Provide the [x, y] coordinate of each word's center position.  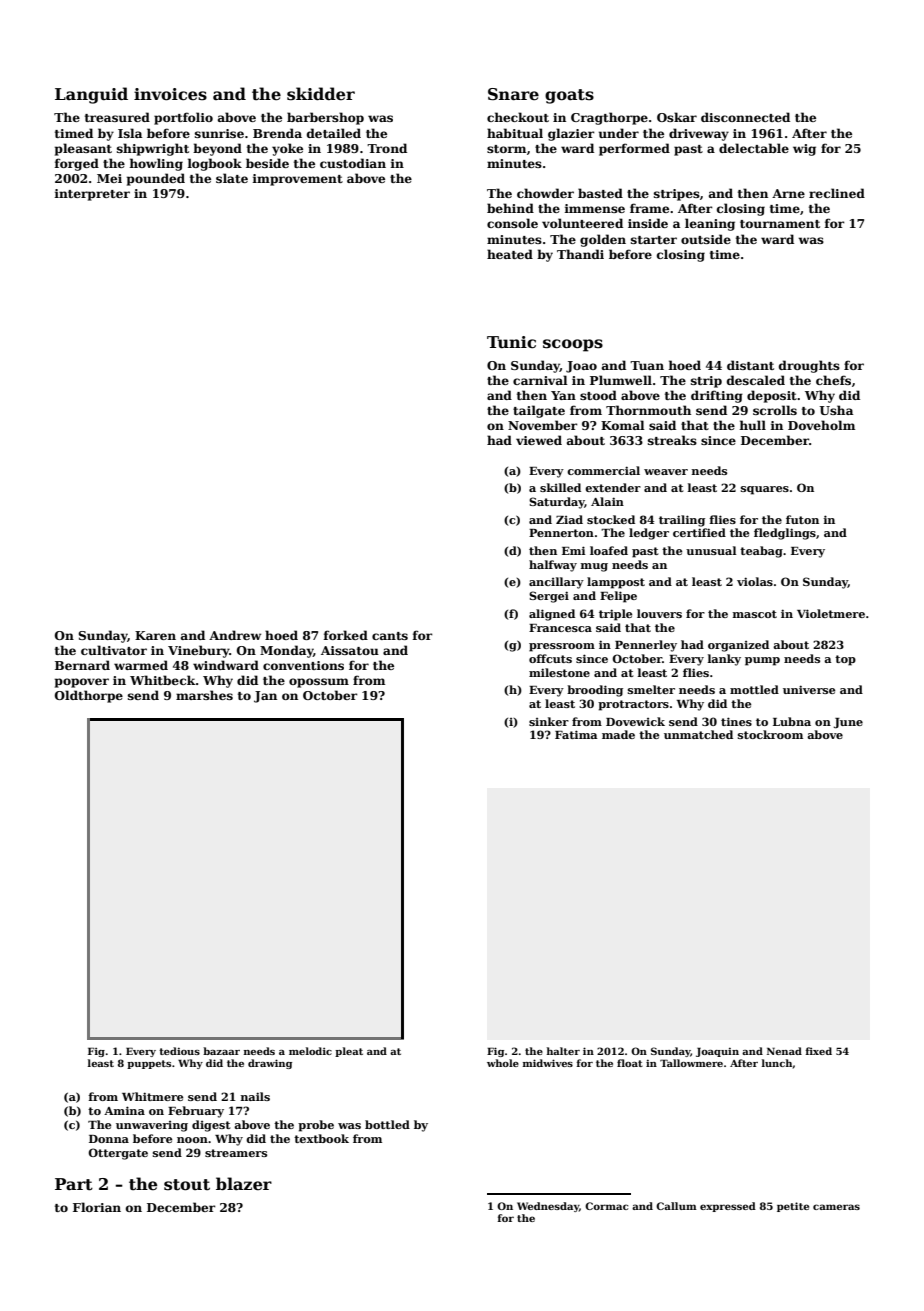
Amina [124, 1110]
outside [706, 239]
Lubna [792, 721]
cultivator [114, 650]
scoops [573, 345]
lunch [777, 1063]
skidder [321, 94]
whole [503, 1063]
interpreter [92, 195]
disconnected [745, 117]
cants [390, 636]
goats [569, 96]
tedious [179, 1051]
